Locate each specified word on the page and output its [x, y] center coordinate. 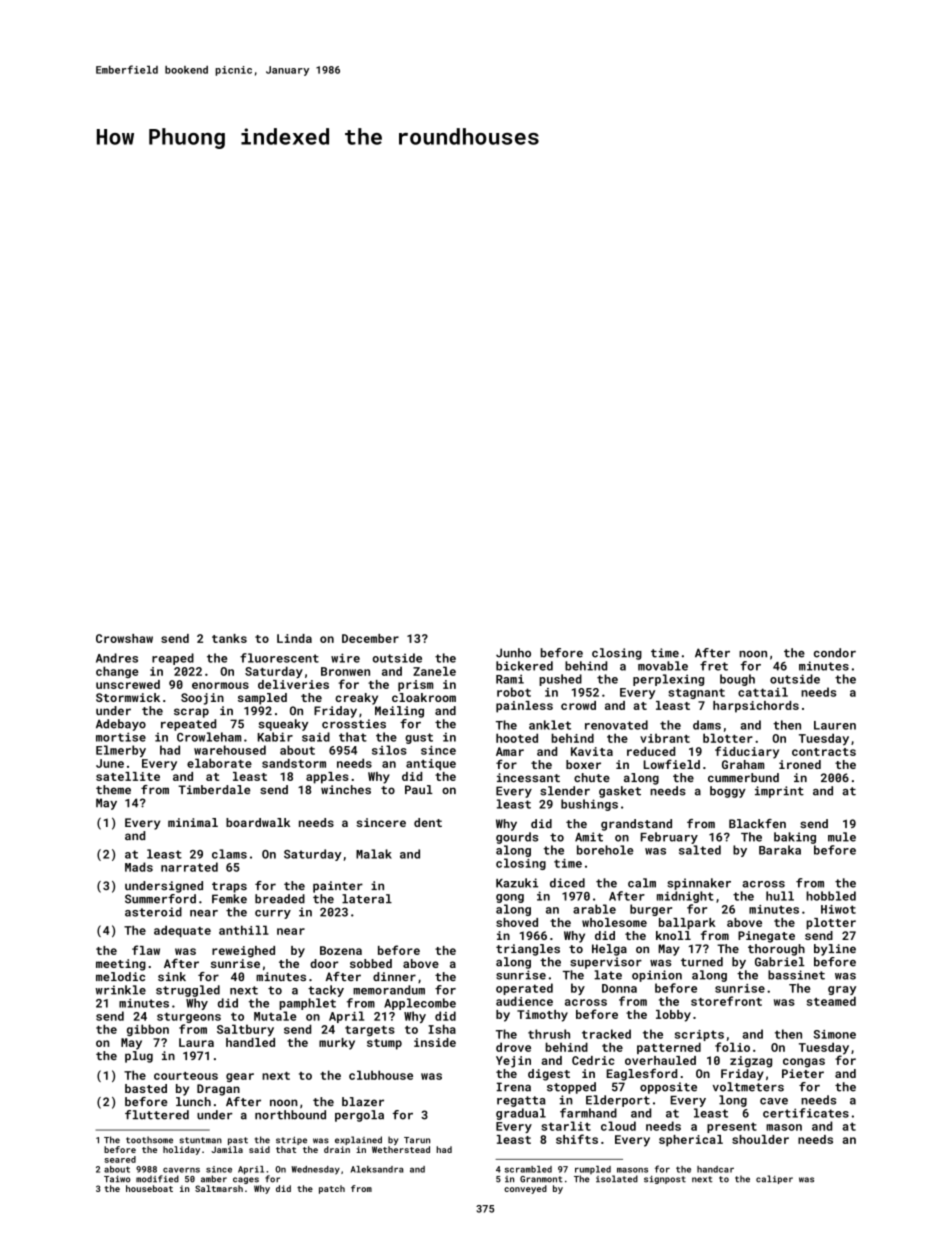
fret [714, 666]
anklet [550, 725]
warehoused [230, 750]
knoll [673, 935]
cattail [763, 692]
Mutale [275, 1016]
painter [338, 887]
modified [157, 1179]
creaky [356, 699]
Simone [834, 1034]
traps [229, 887]
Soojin [202, 699]
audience [524, 1001]
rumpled [593, 1170]
